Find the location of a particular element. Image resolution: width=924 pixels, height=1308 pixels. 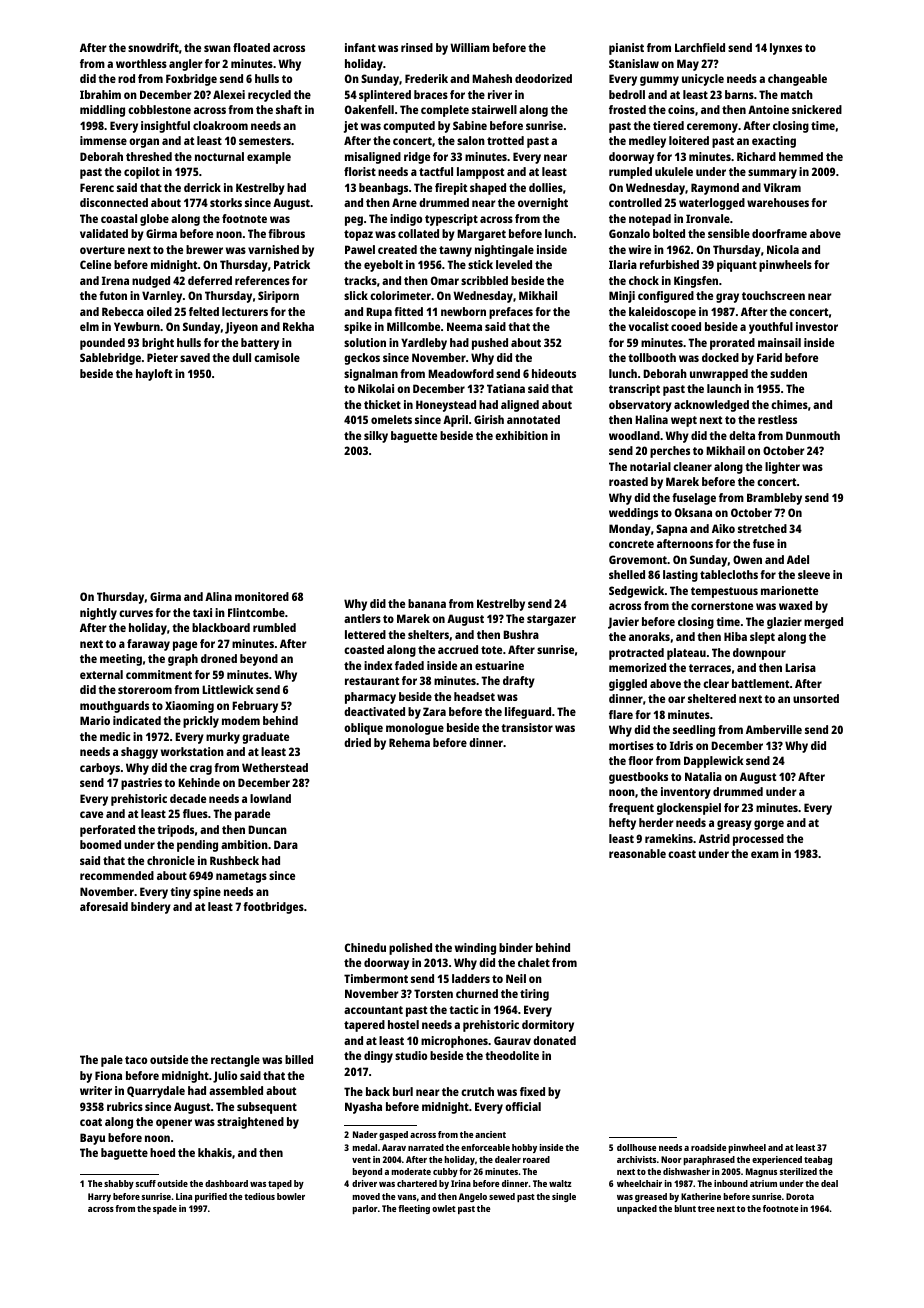

unpacked is located at coordinates (637, 1209).
